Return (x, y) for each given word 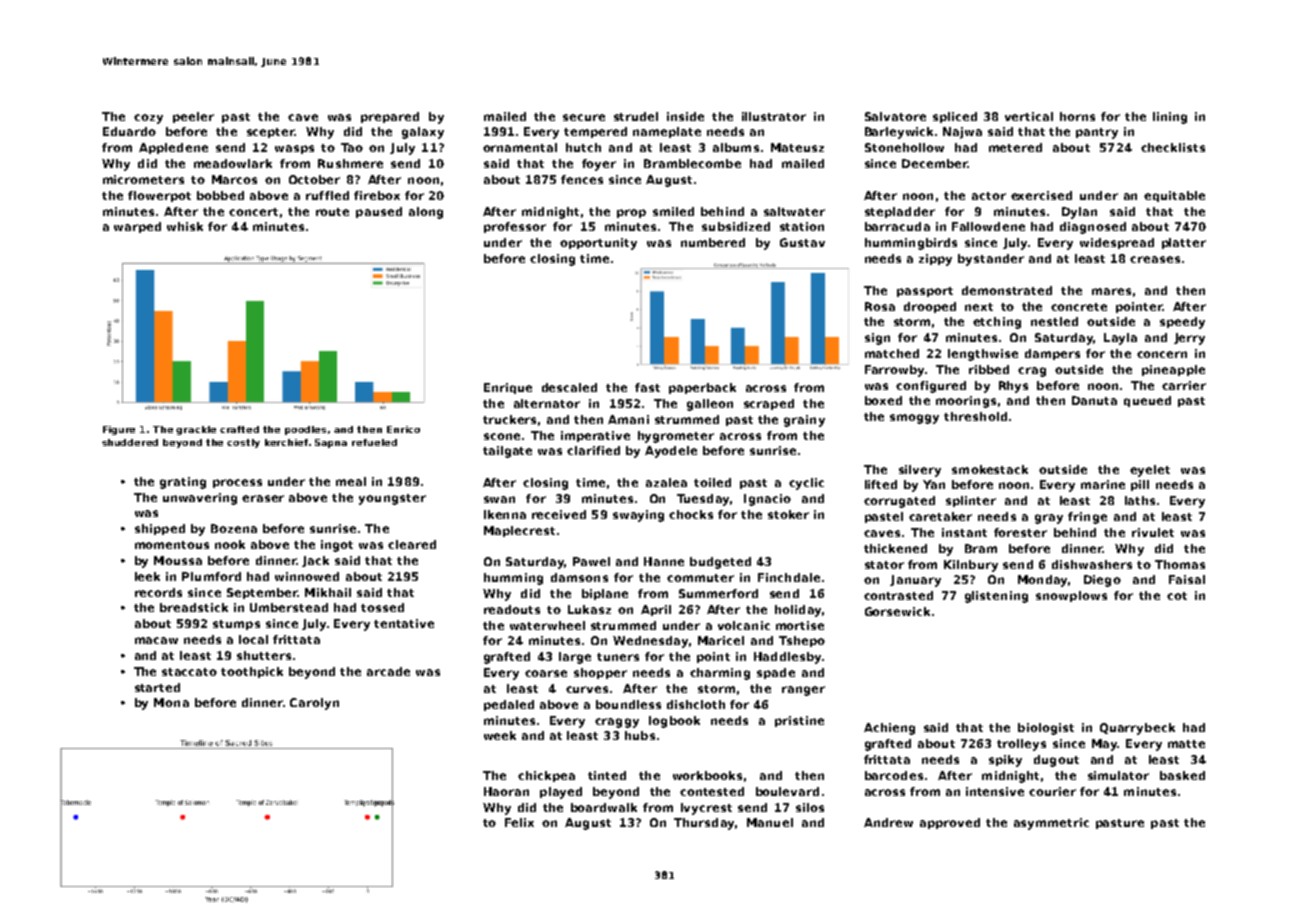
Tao (352, 147)
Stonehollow (904, 147)
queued (1147, 401)
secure (584, 117)
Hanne (664, 561)
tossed (382, 607)
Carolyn (314, 704)
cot (1177, 596)
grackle (196, 430)
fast (647, 387)
